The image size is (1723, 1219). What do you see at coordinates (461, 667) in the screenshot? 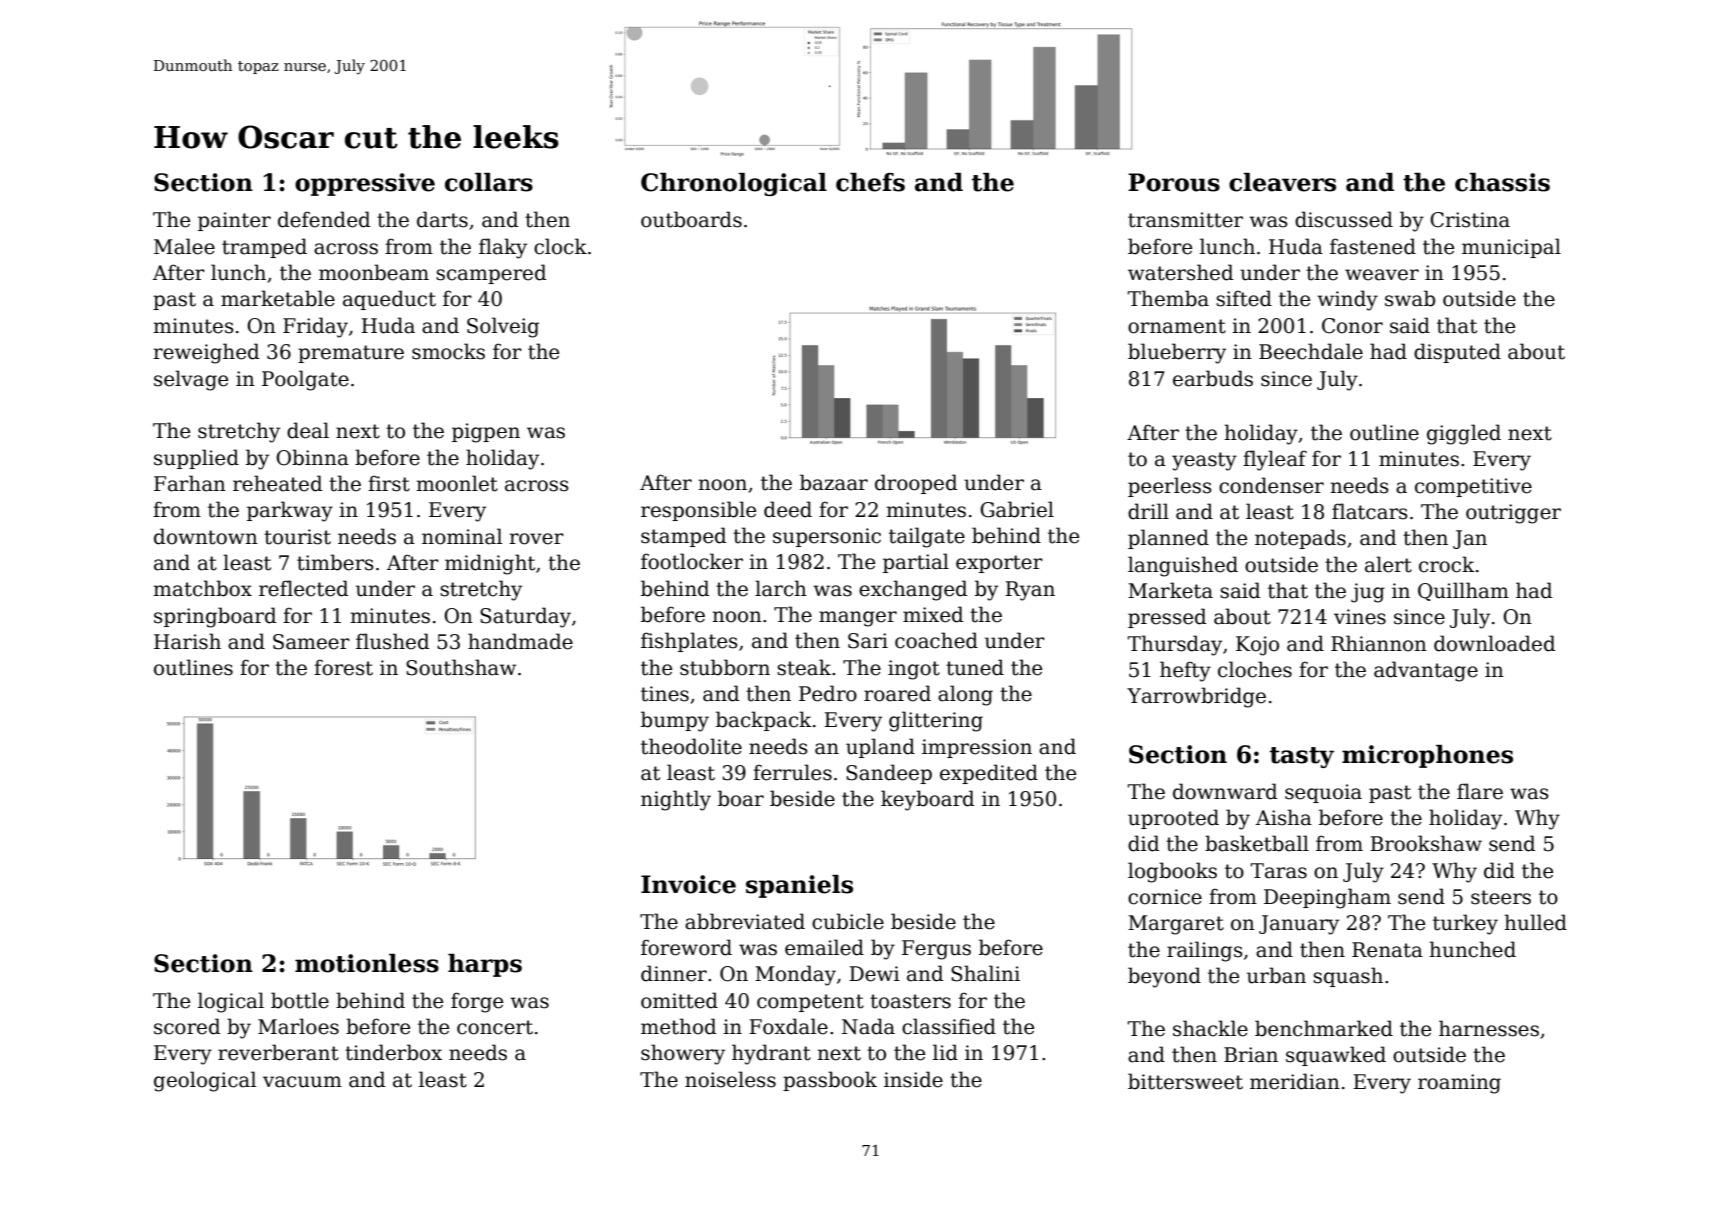
I see `Southshaw` at bounding box center [461, 667].
